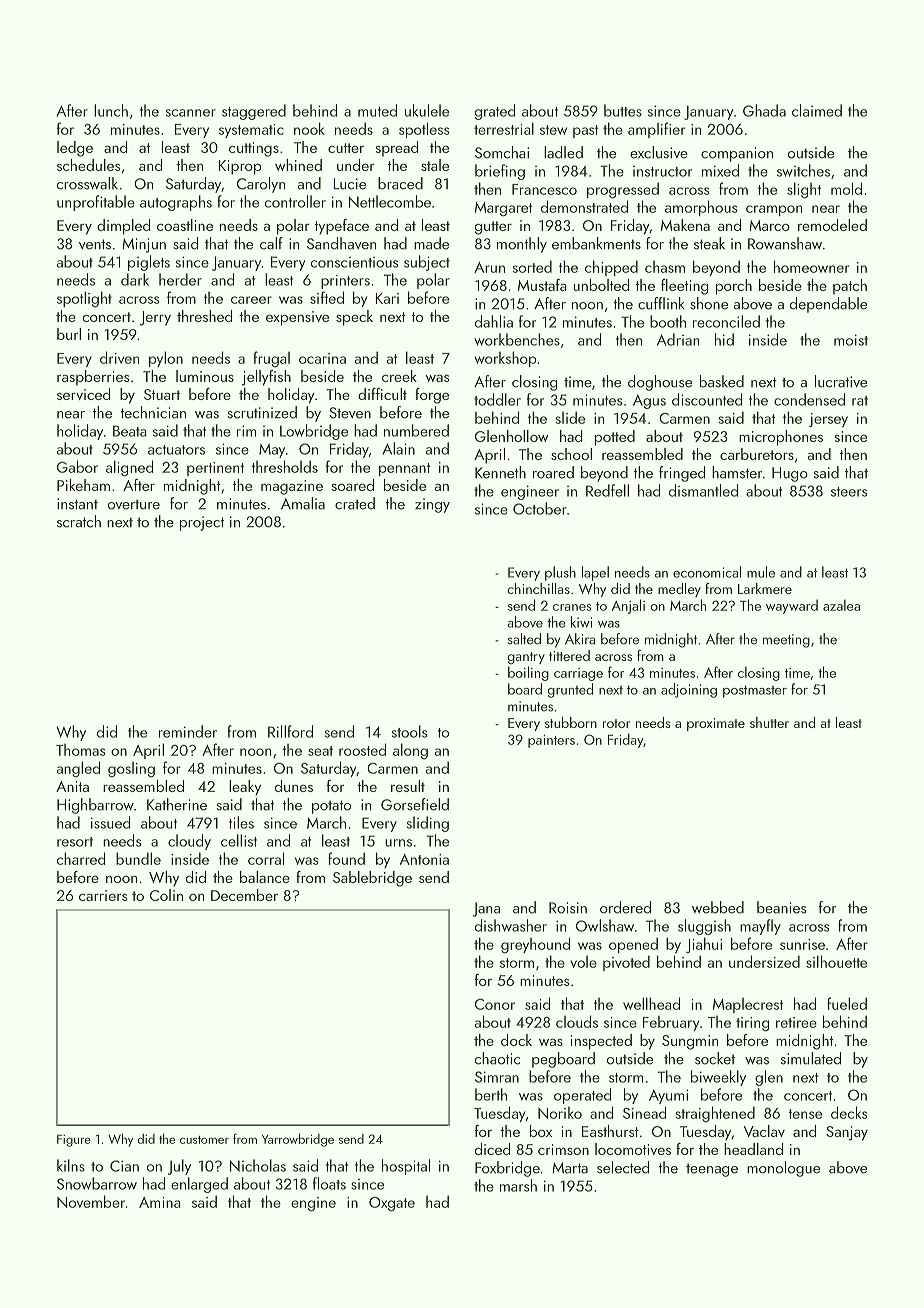 The width and height of the screenshot is (924, 1308). Describe the element at coordinates (205, 316) in the screenshot. I see `threshed` at that location.
